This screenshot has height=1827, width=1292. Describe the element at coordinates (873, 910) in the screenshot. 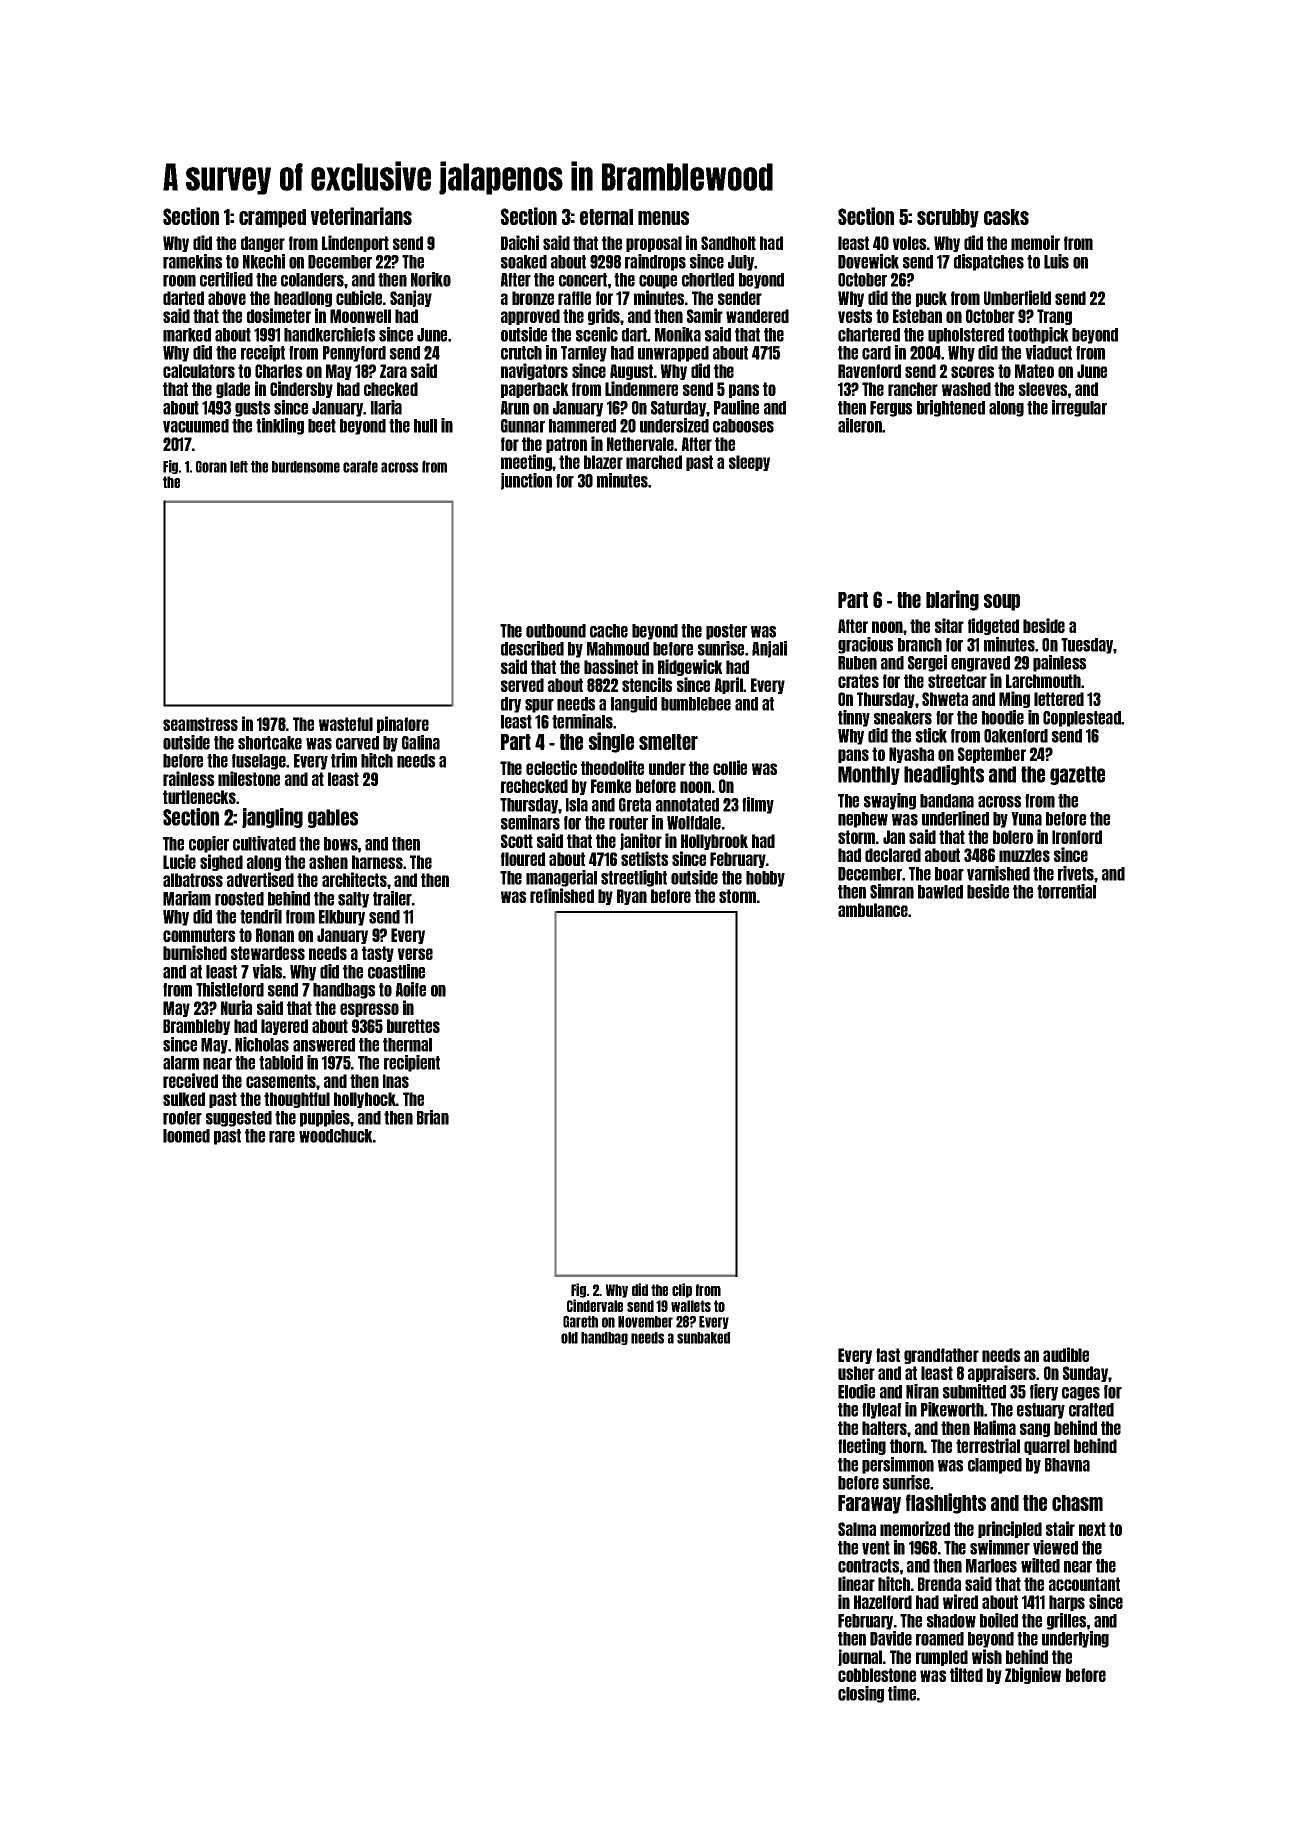

I see `ambulance` at that location.
